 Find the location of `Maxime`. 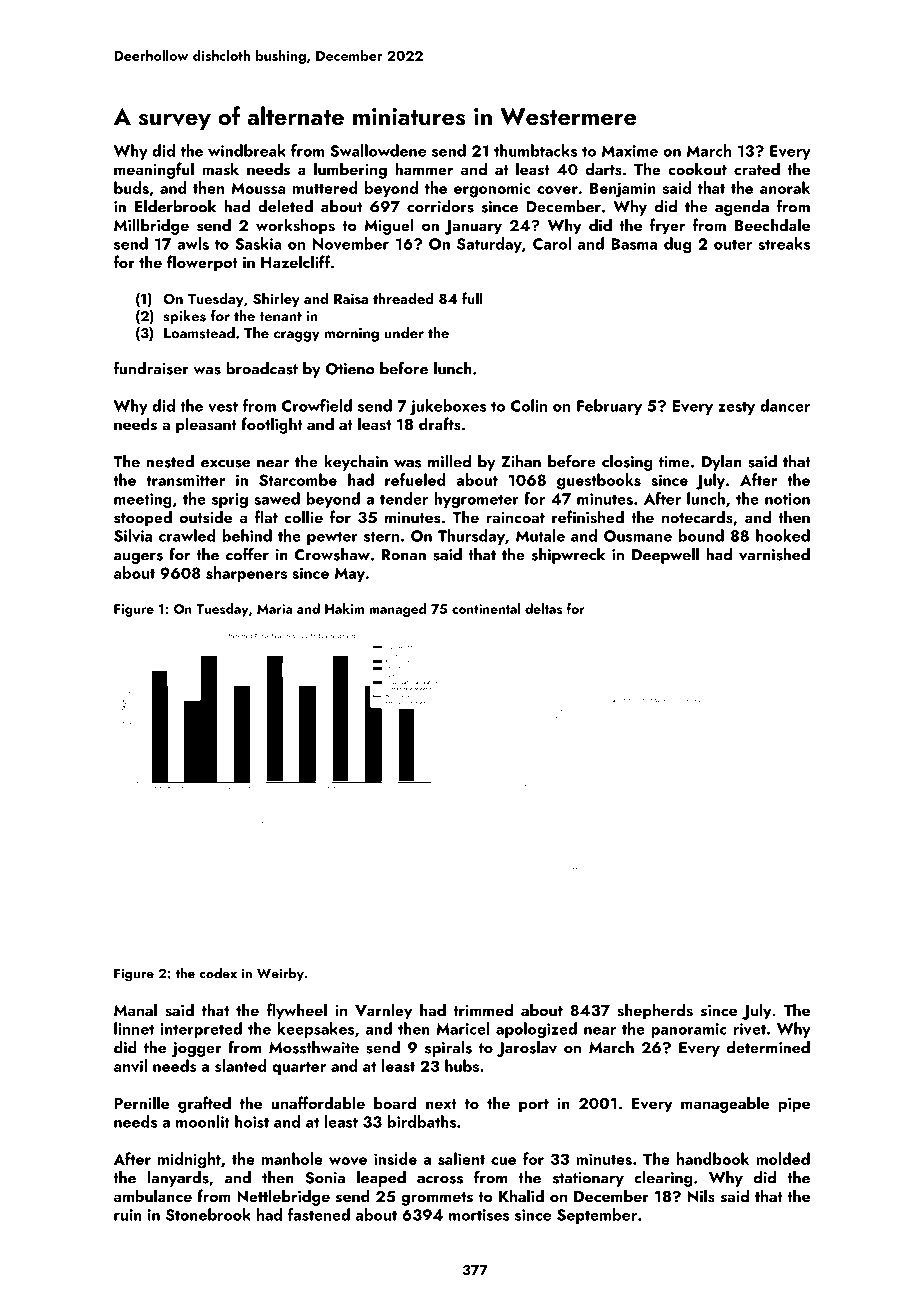

Maxime is located at coordinates (630, 151).
